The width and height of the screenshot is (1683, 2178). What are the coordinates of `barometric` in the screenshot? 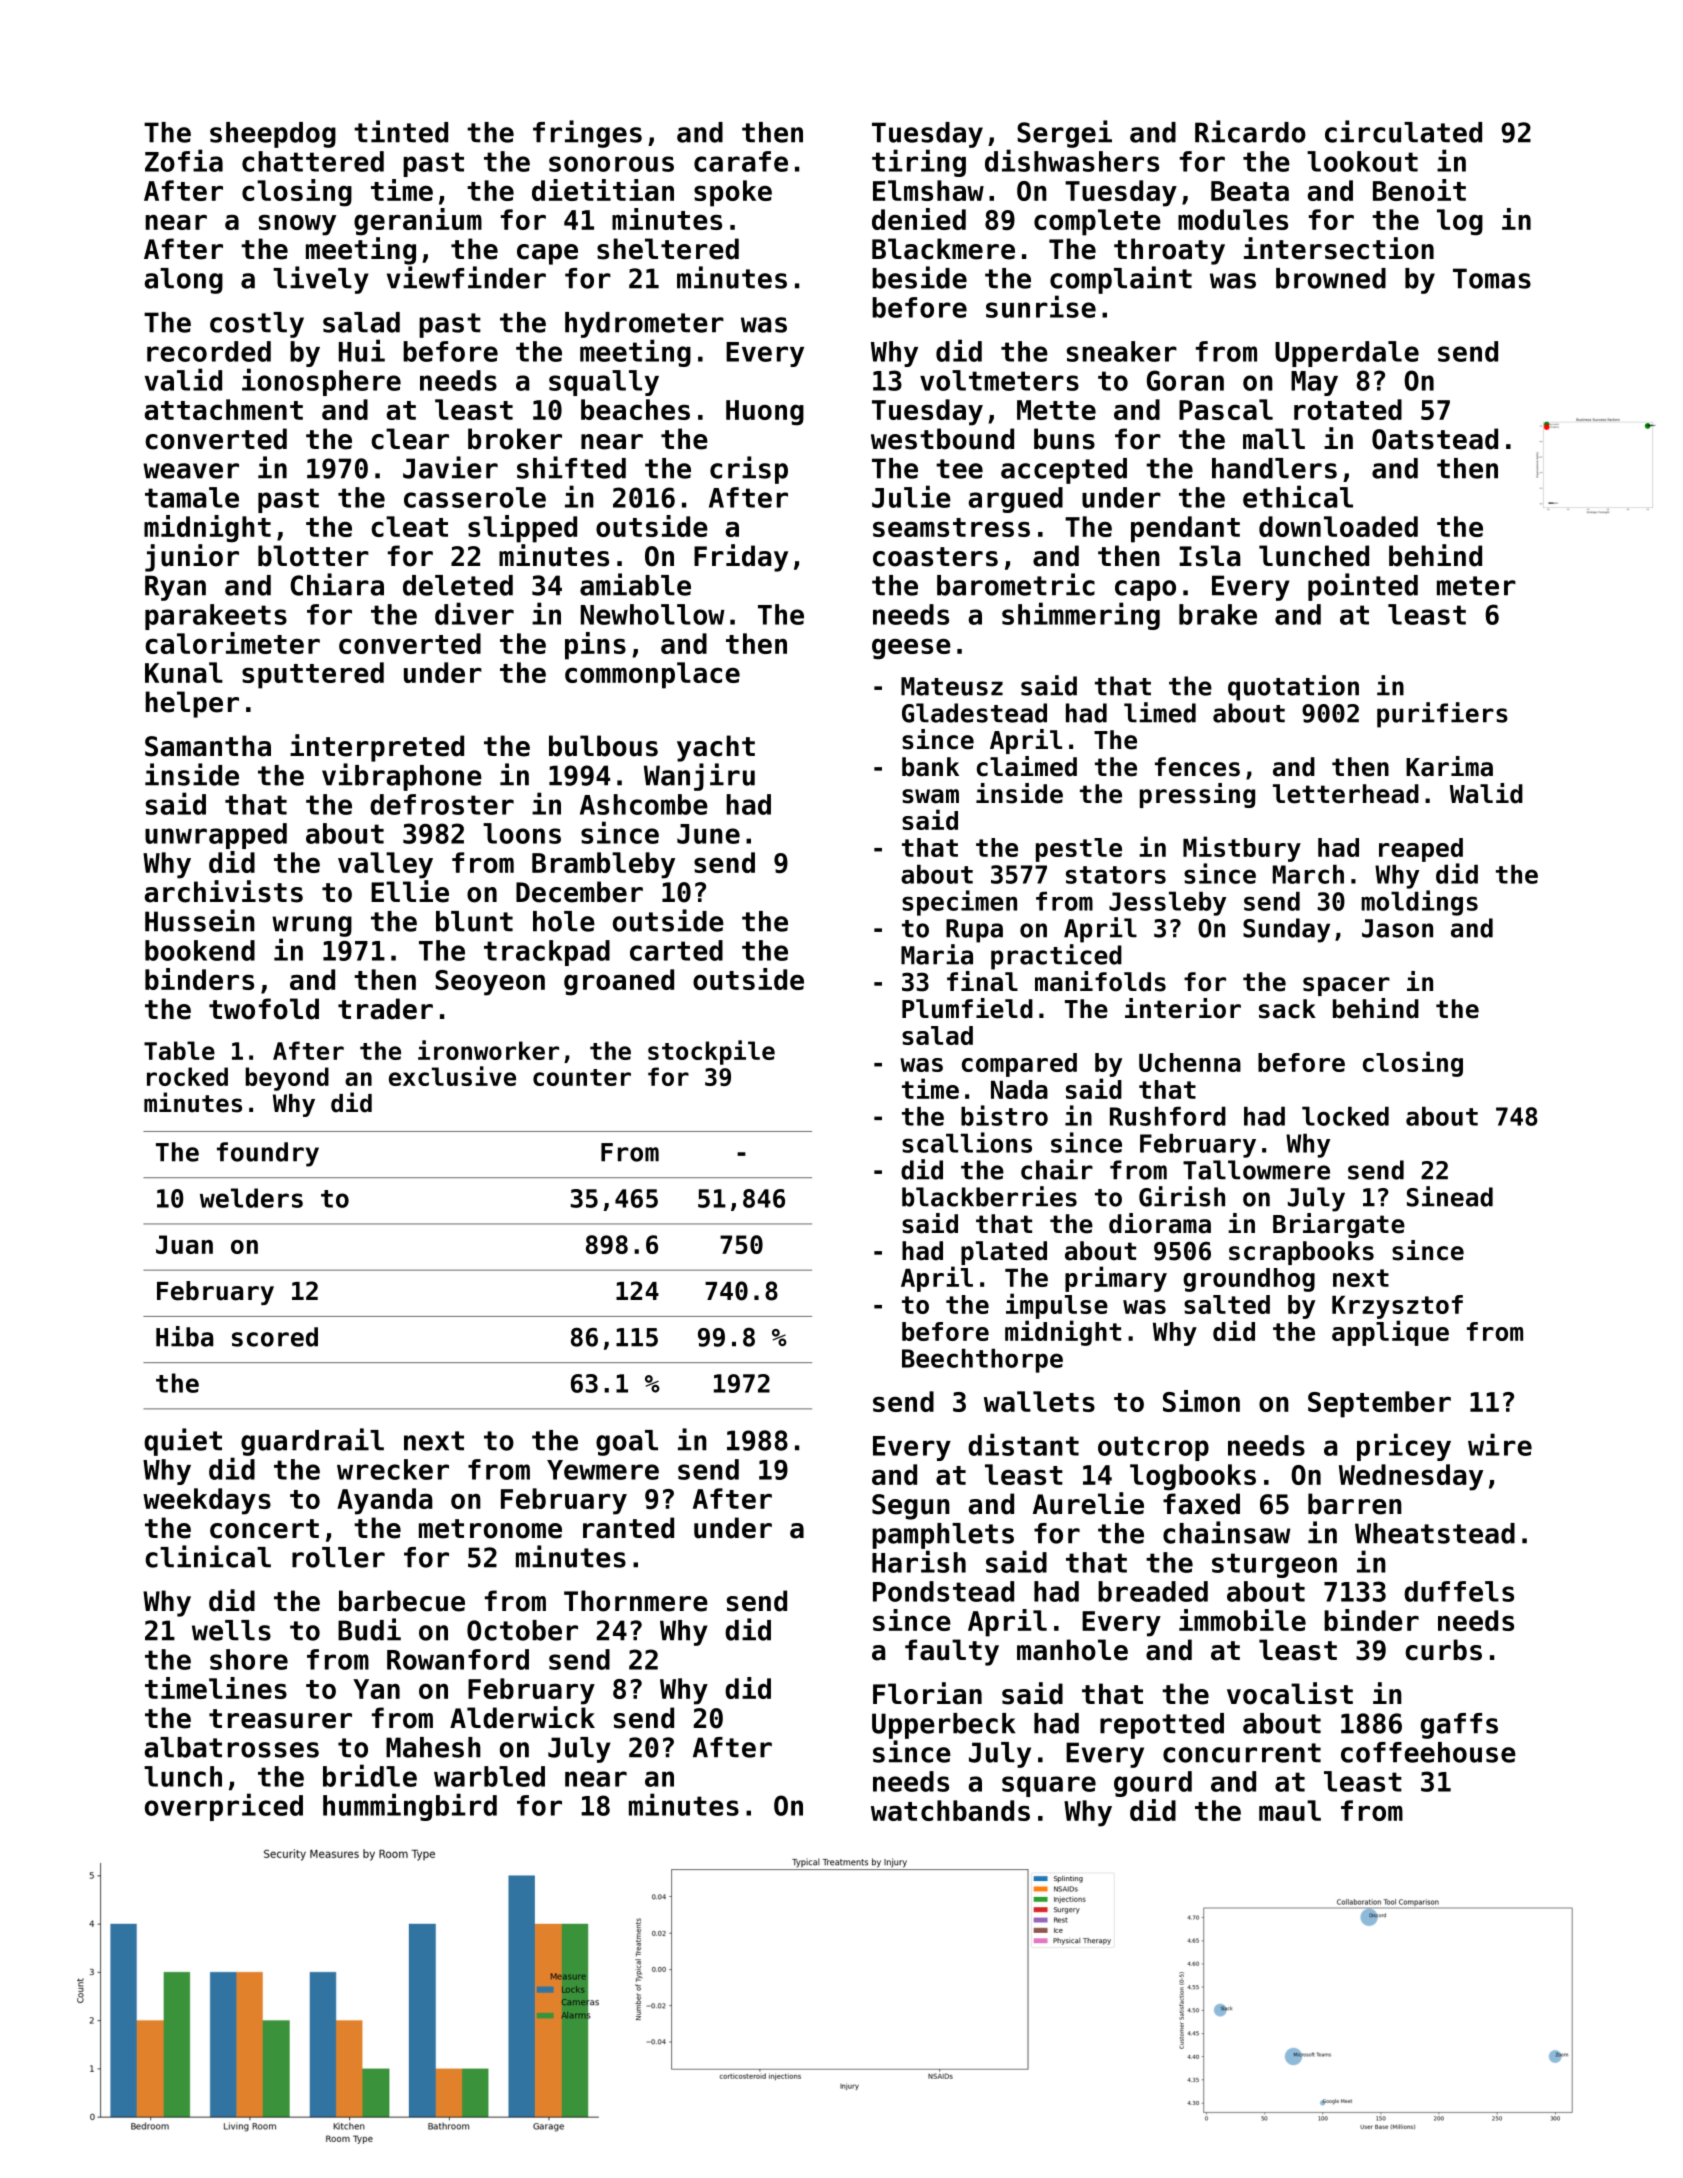 It's located at (1016, 584).
